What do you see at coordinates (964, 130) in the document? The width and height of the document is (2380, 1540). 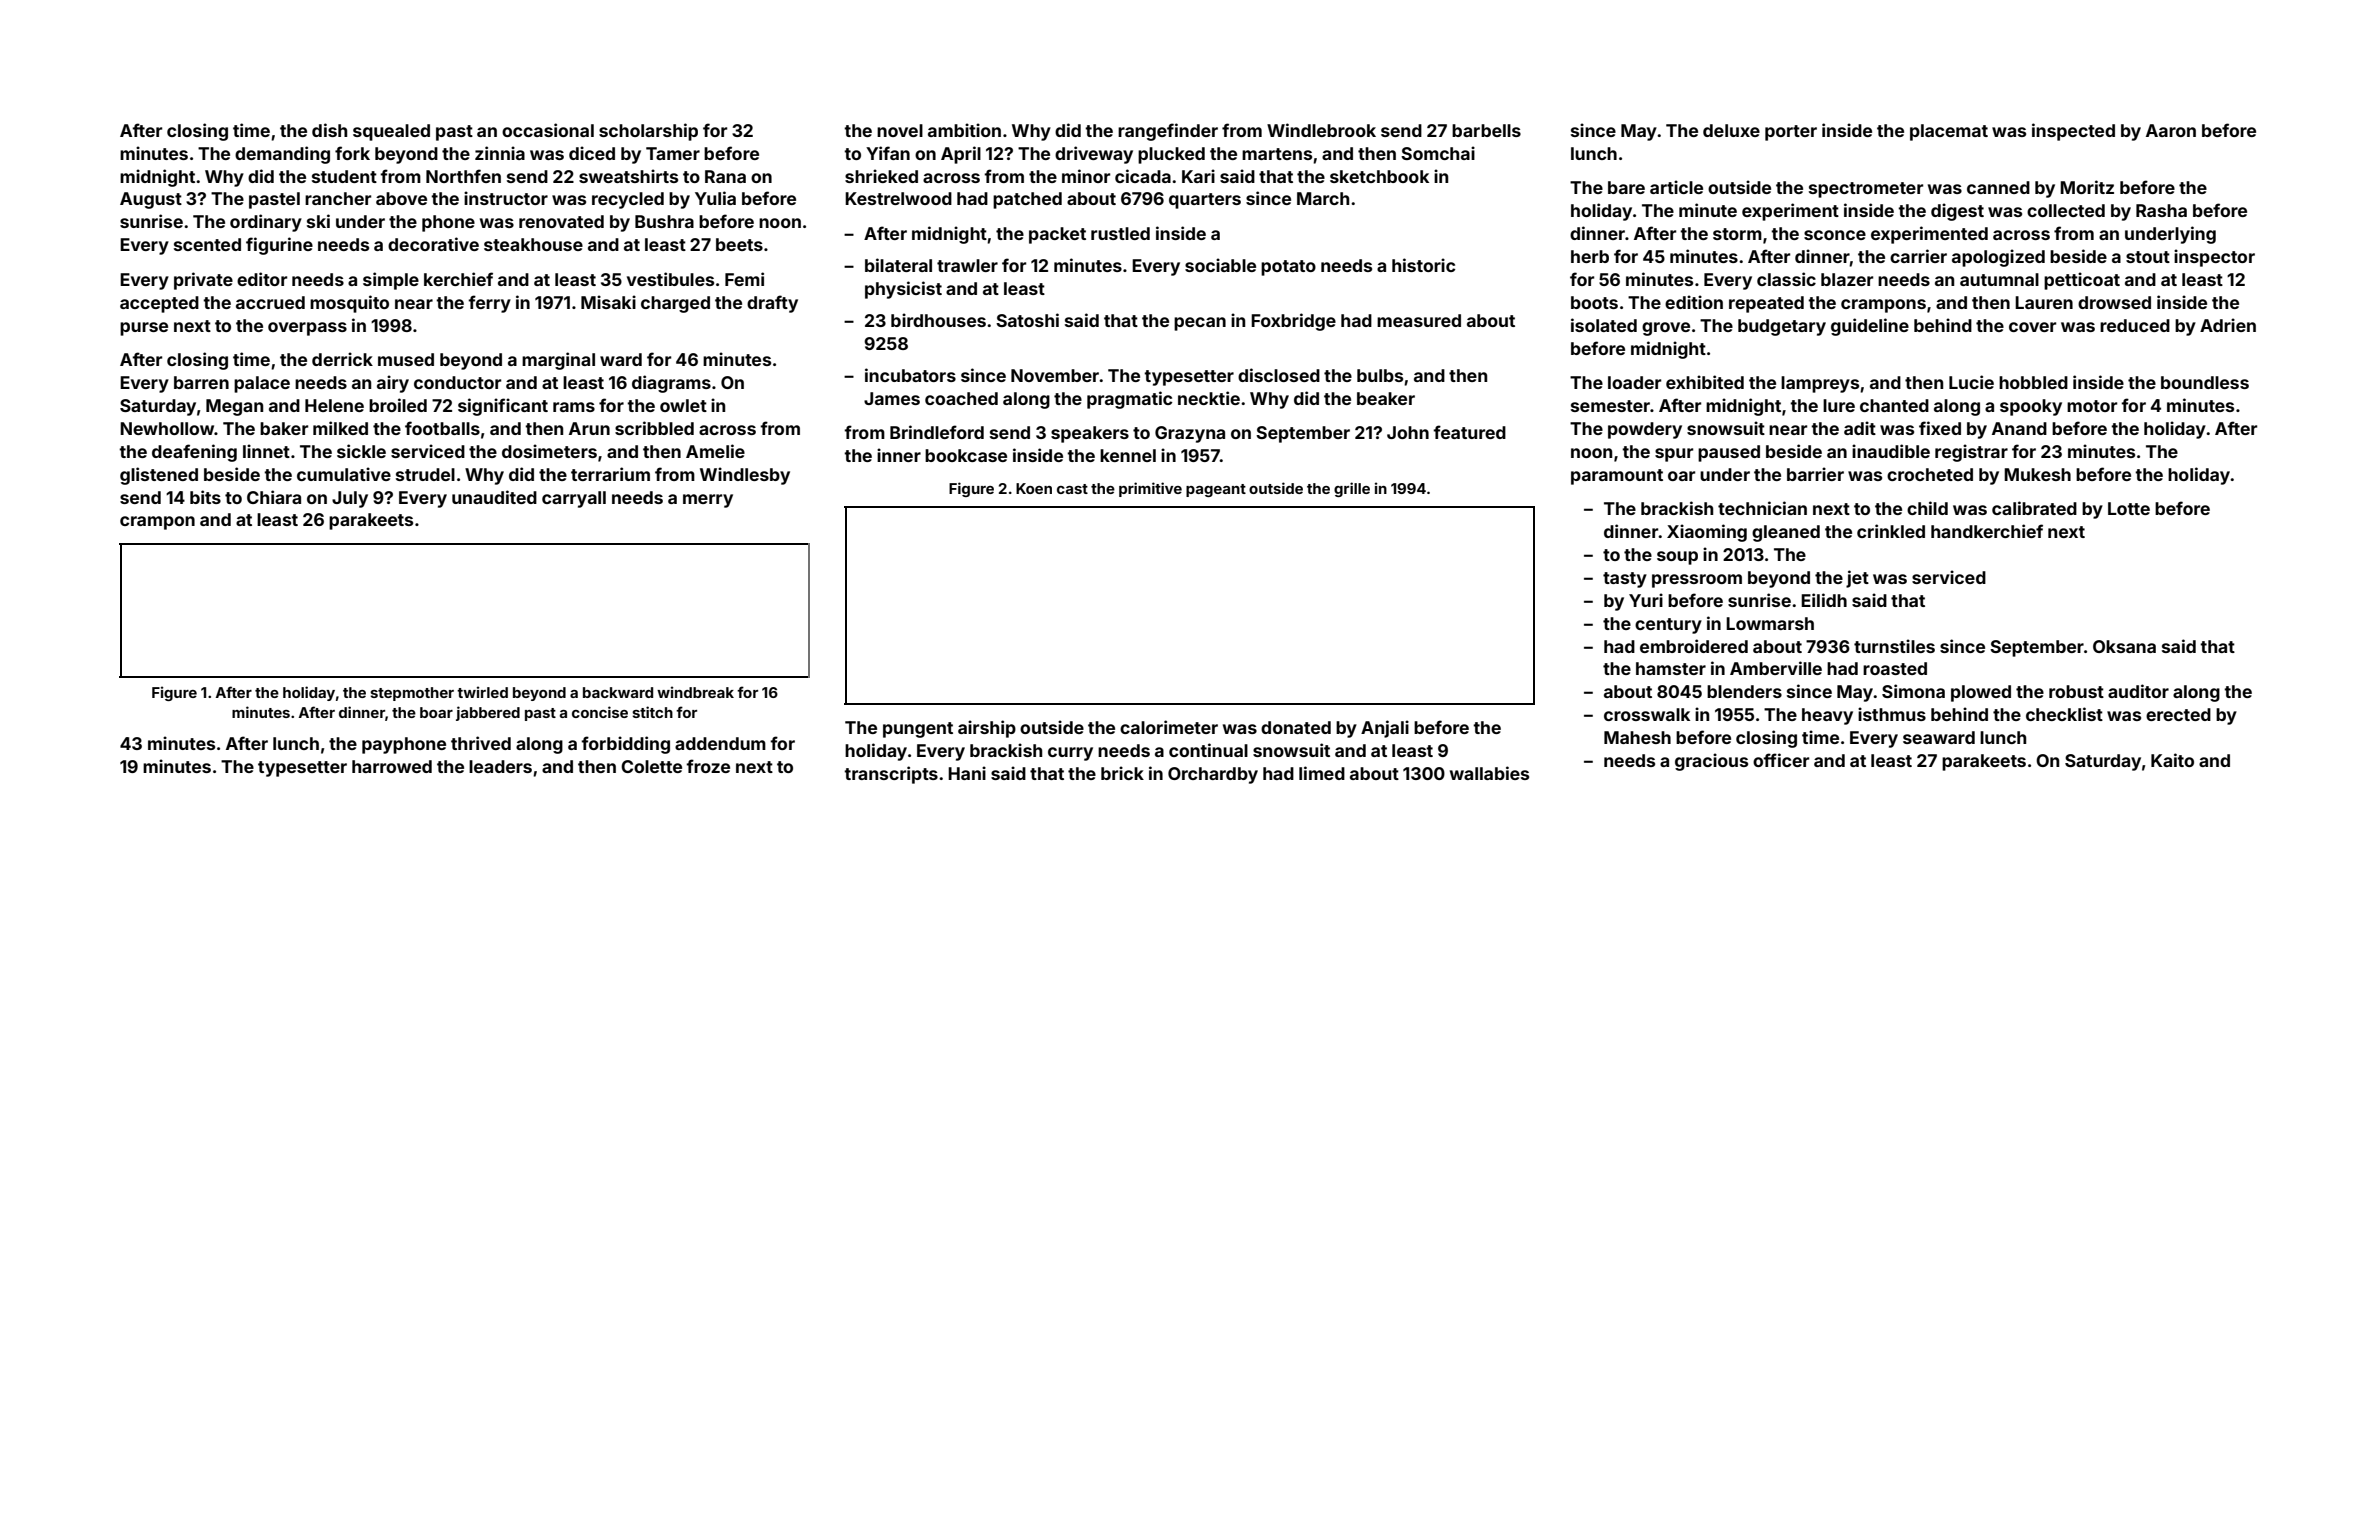 I see `ambition` at bounding box center [964, 130].
